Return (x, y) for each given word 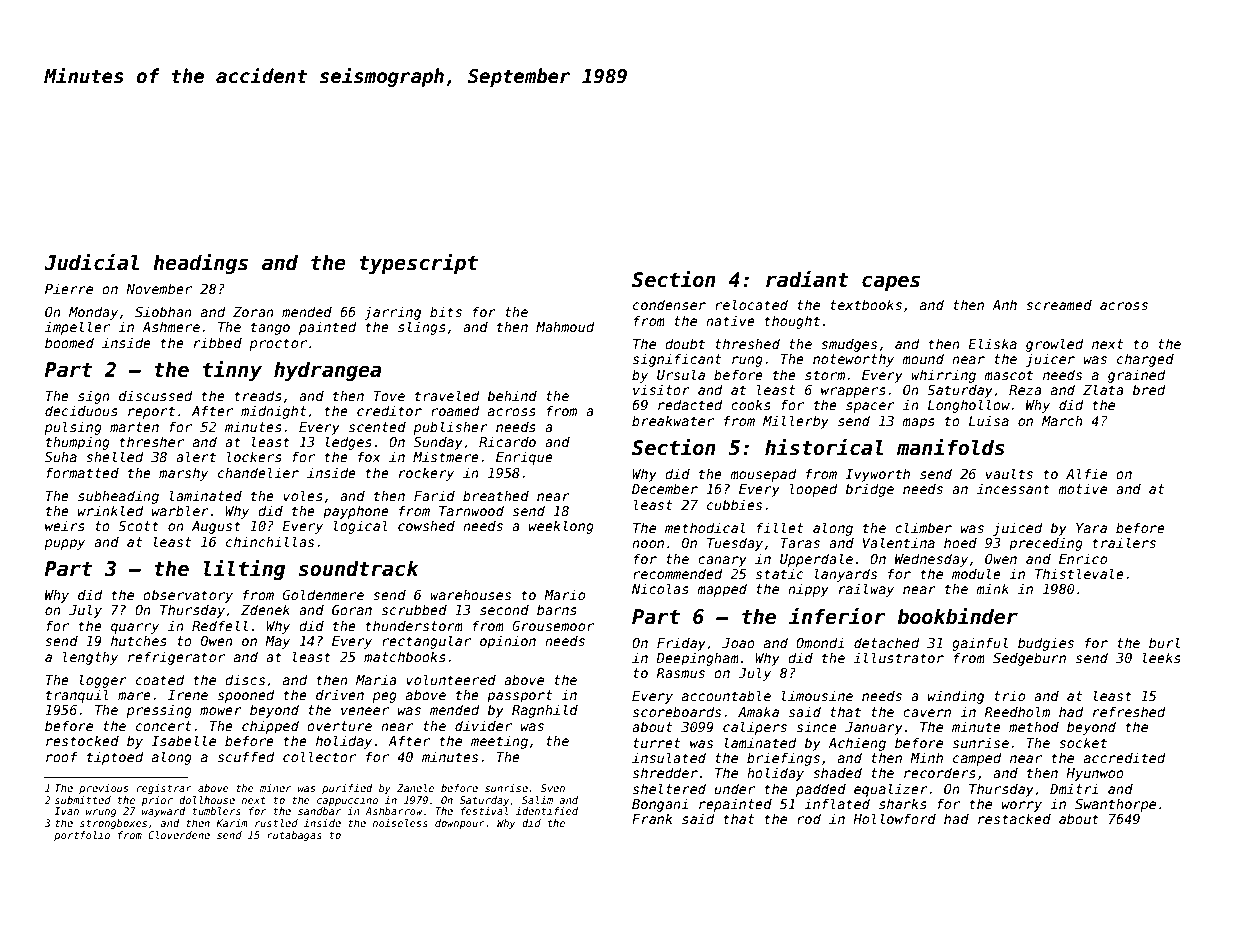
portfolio (82, 836)
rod (809, 818)
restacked (1014, 818)
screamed (1059, 304)
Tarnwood (471, 510)
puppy (64, 544)
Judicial (91, 262)
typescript (418, 263)
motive (1082, 488)
